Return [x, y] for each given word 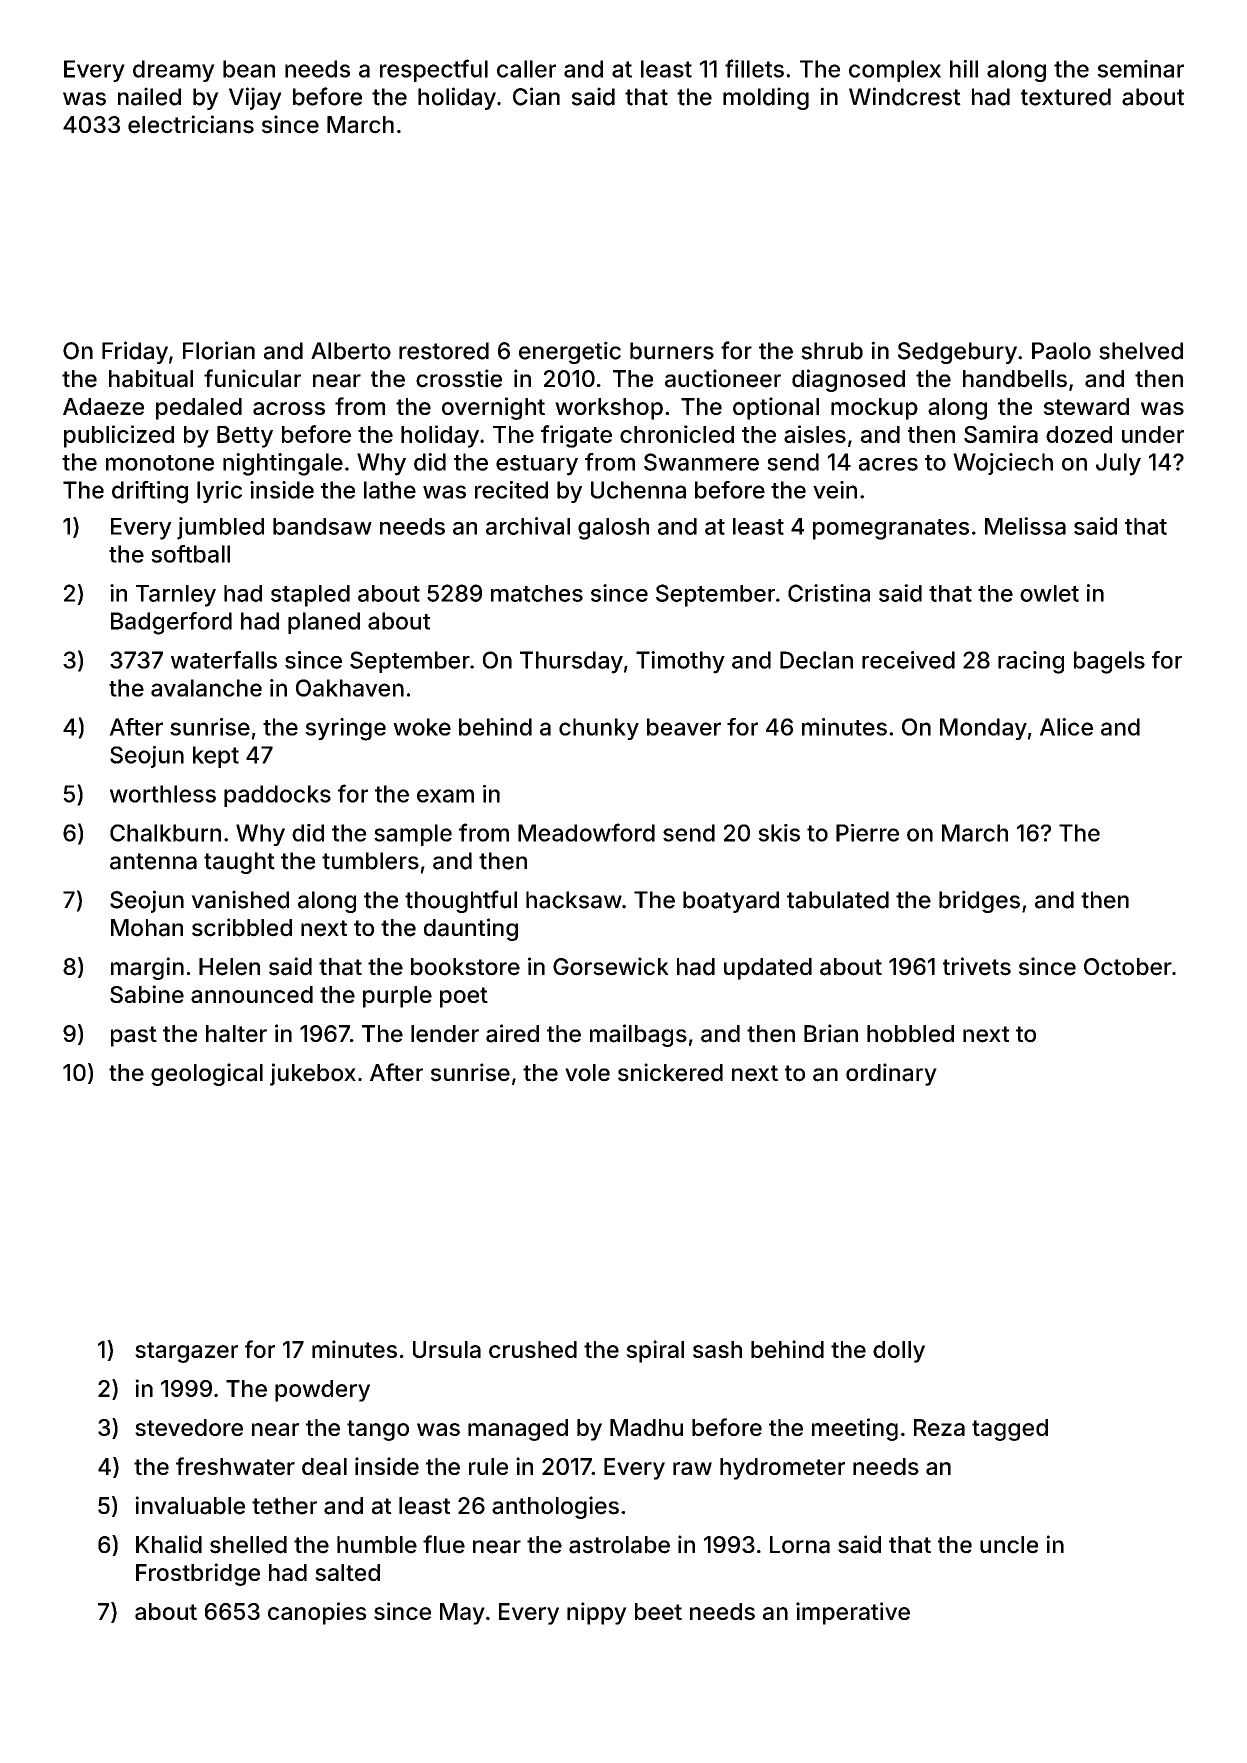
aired [512, 1033]
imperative [853, 1613]
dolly [899, 1352]
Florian [219, 350]
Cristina [829, 593]
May [462, 1614]
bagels [1109, 662]
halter [236, 1034]
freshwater [235, 1466]
